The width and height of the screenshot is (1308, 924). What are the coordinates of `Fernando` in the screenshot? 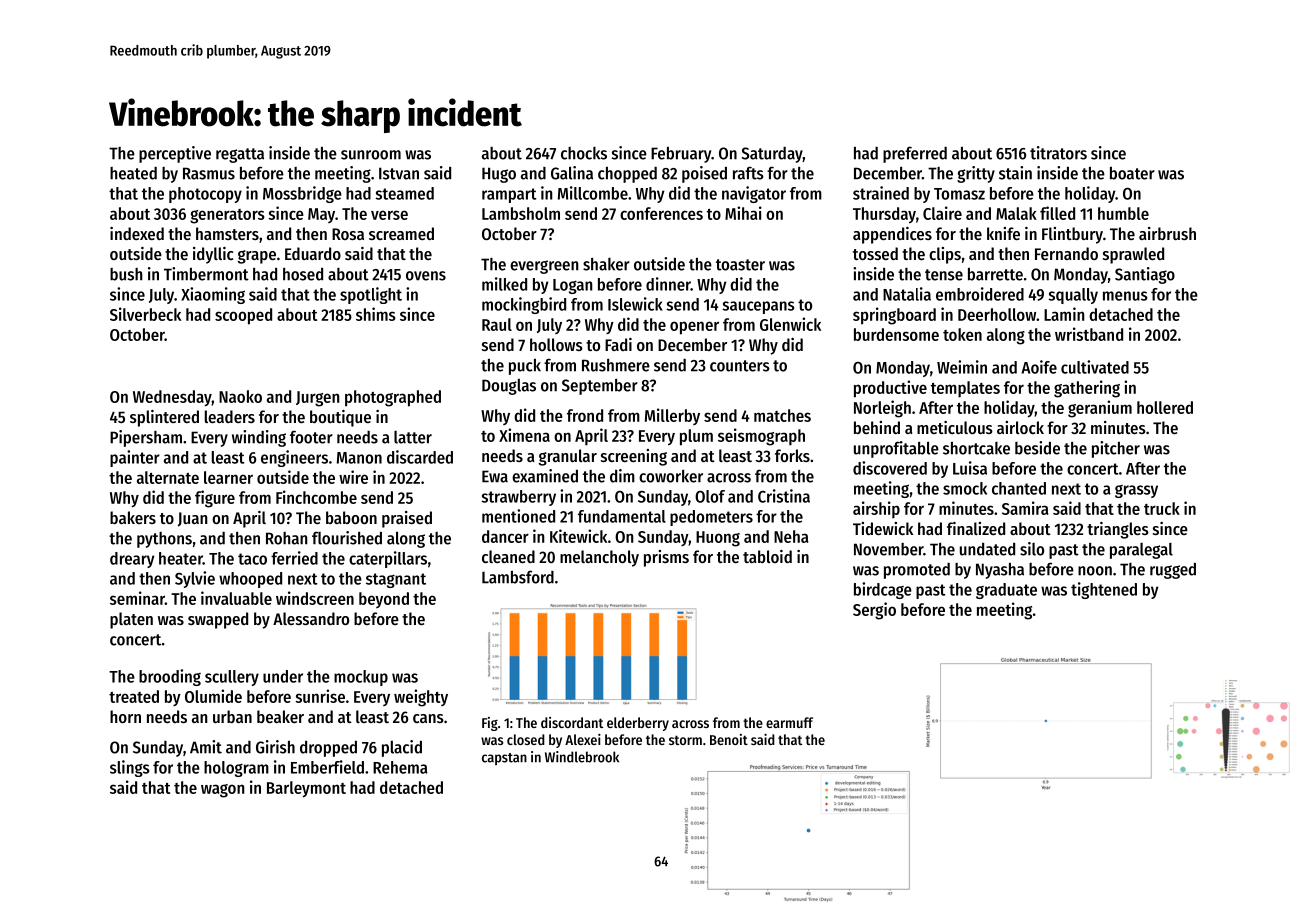 It's located at (1066, 253).
